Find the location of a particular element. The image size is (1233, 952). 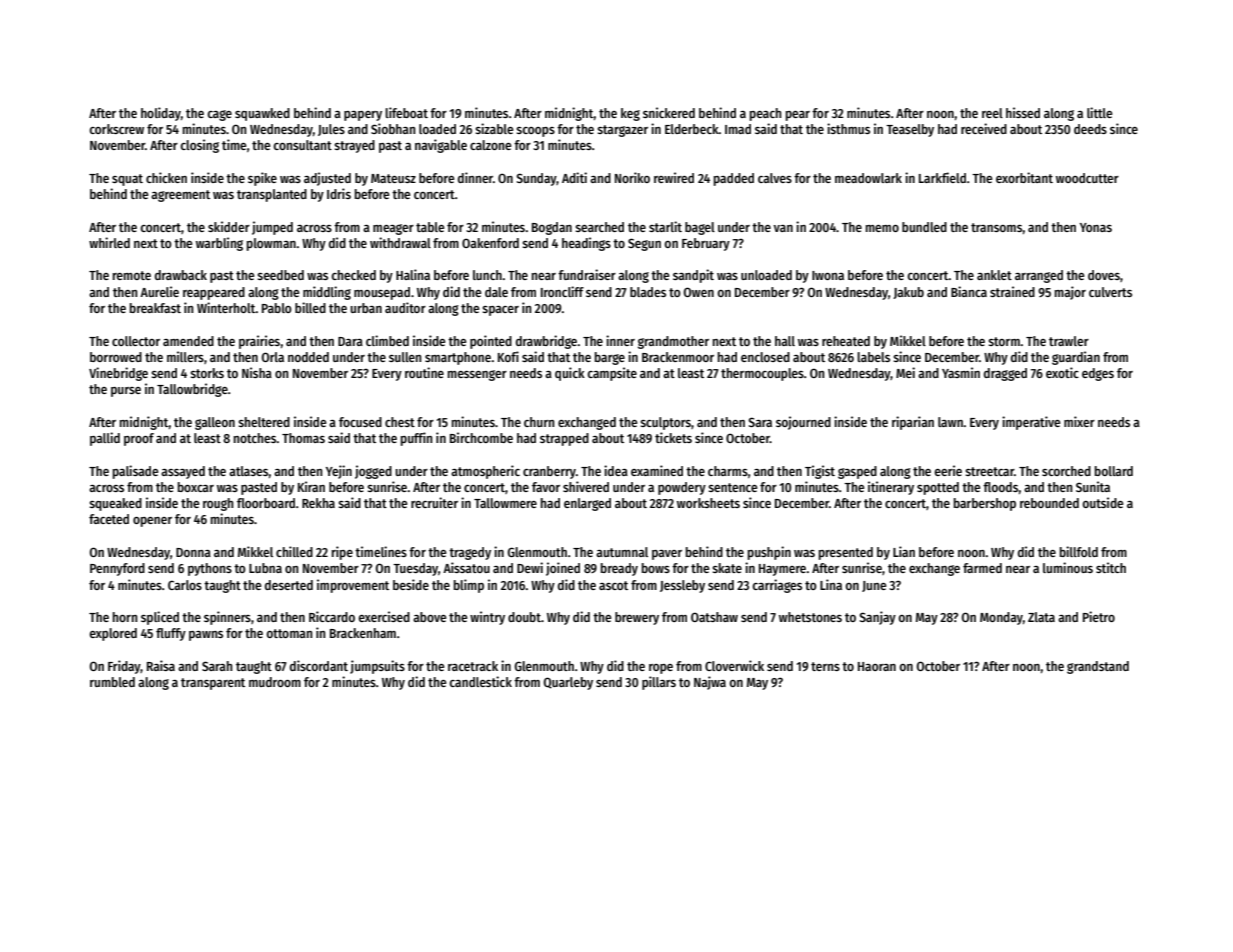

snickered is located at coordinates (669, 112).
